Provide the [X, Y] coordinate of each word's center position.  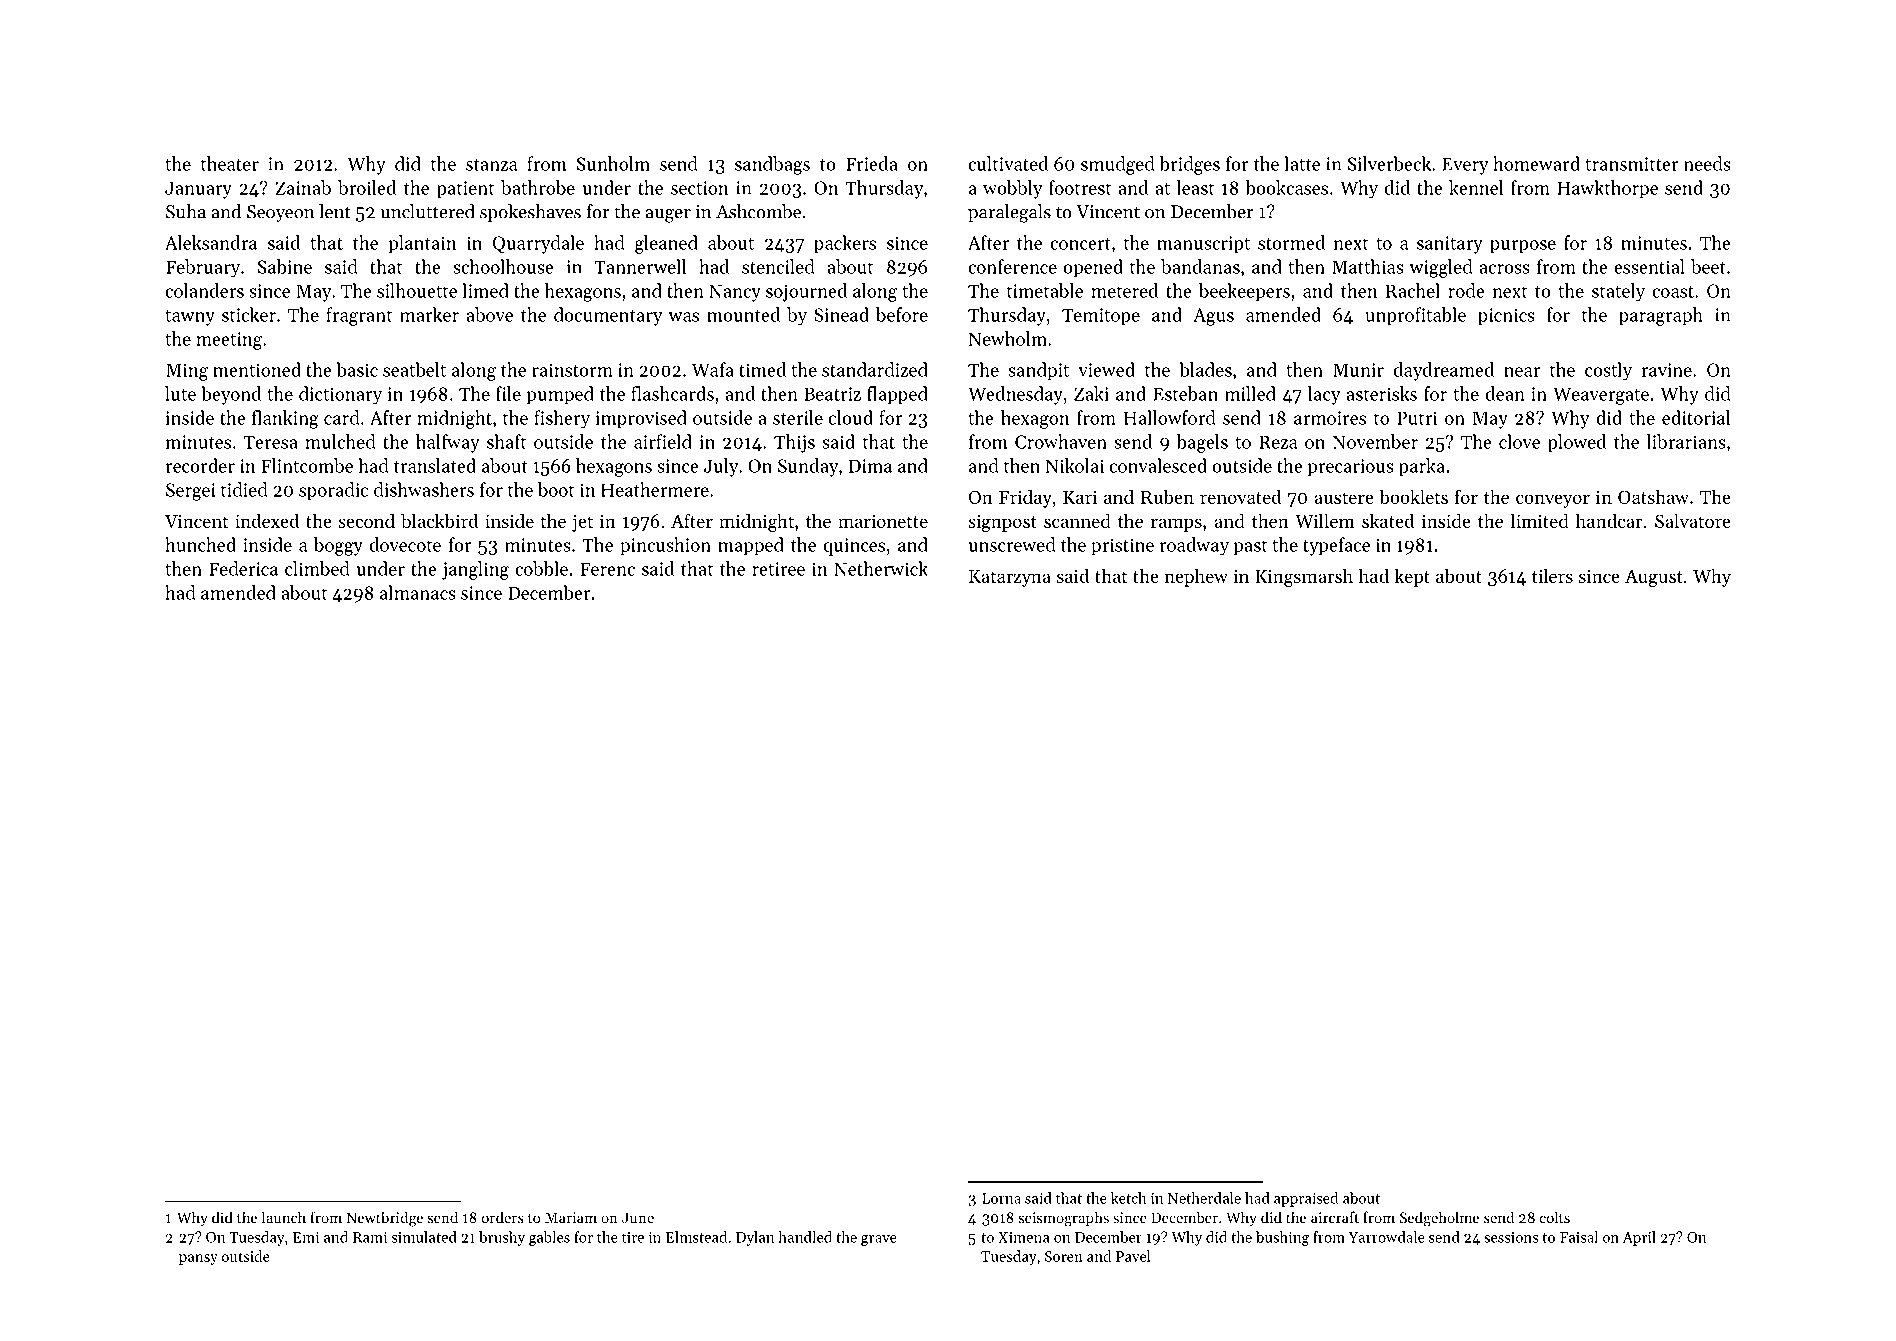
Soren [1064, 1256]
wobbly [1012, 189]
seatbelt [414, 369]
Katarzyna [1010, 578]
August [1654, 578]
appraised [1306, 1199]
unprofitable [1415, 316]
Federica [243, 568]
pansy [198, 1259]
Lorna [1001, 1198]
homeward [1536, 163]
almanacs [418, 592]
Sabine [285, 266]
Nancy [735, 293]
